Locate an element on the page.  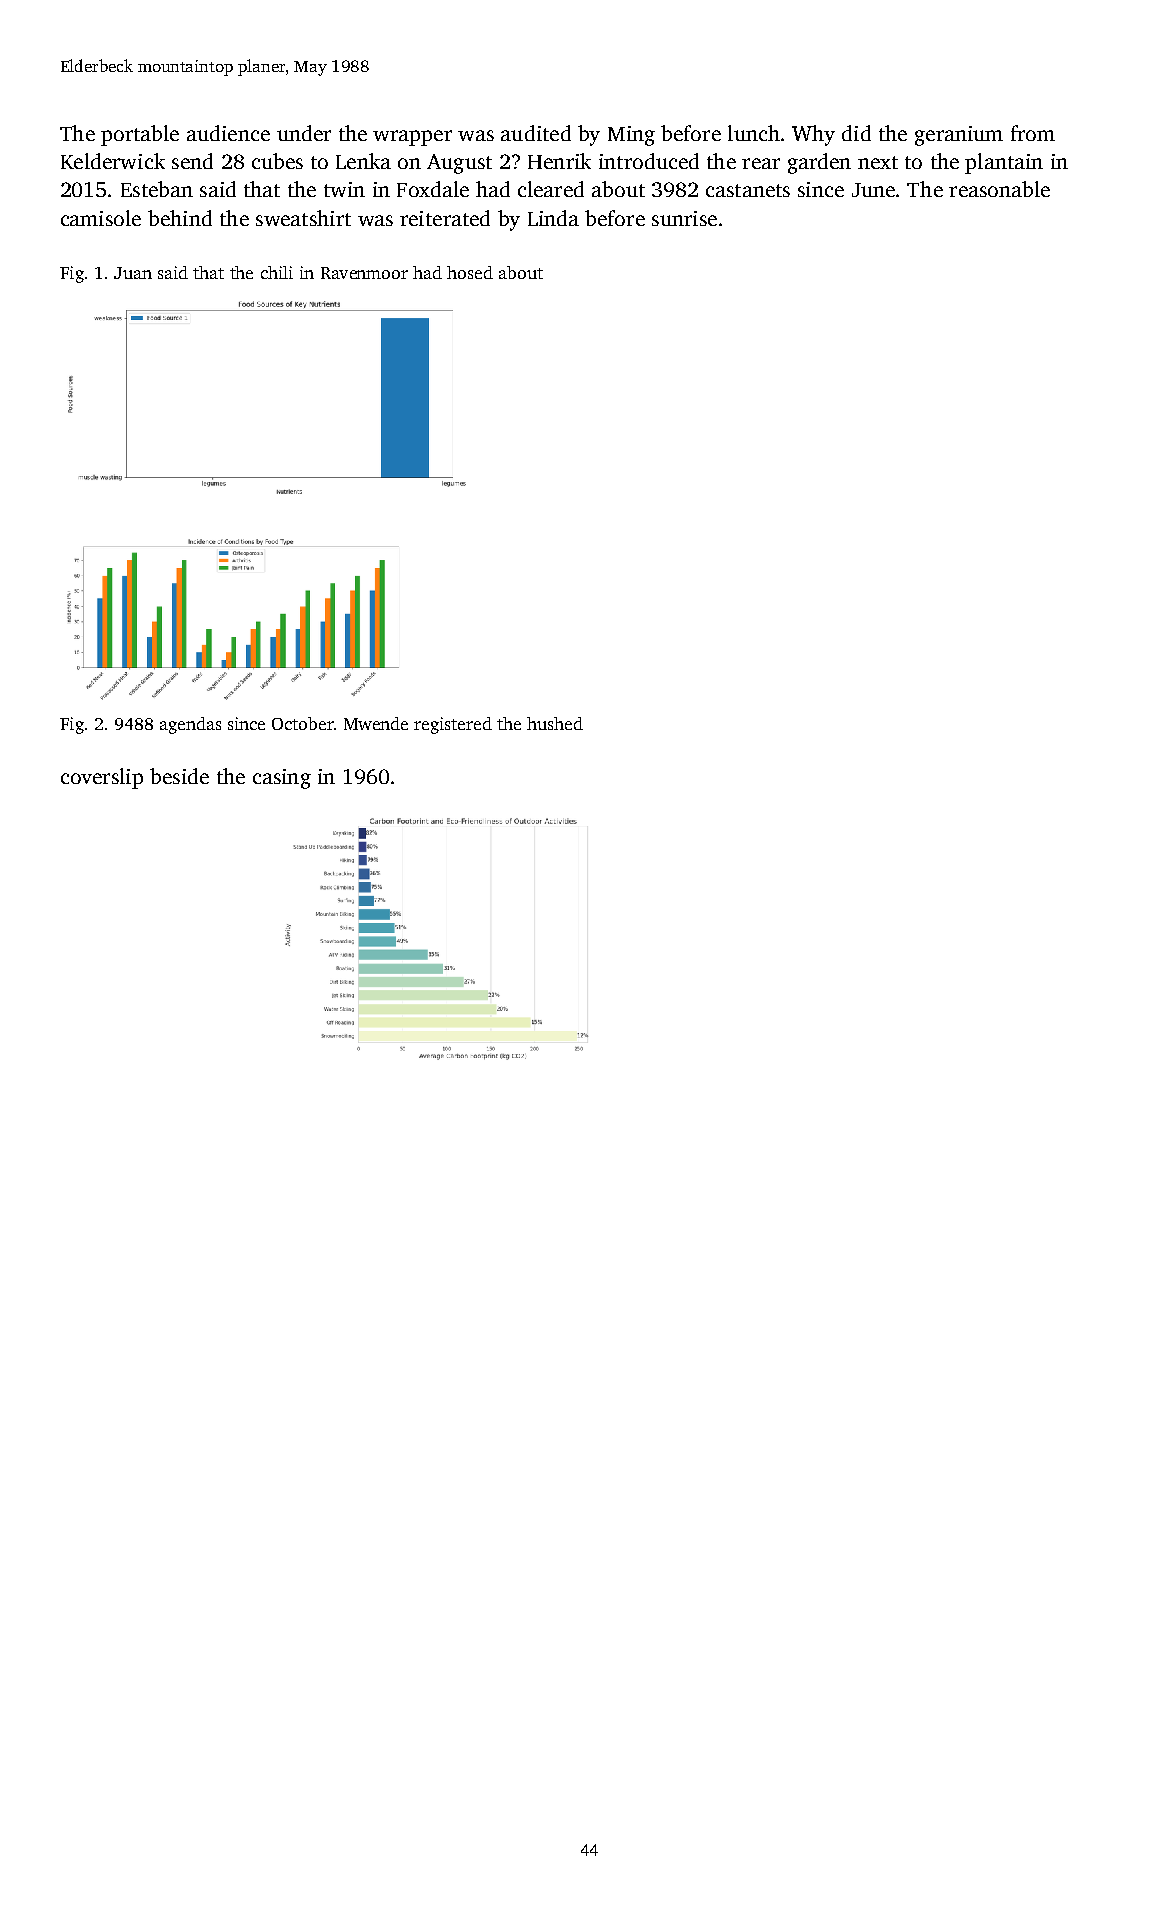
Ming is located at coordinates (631, 136).
